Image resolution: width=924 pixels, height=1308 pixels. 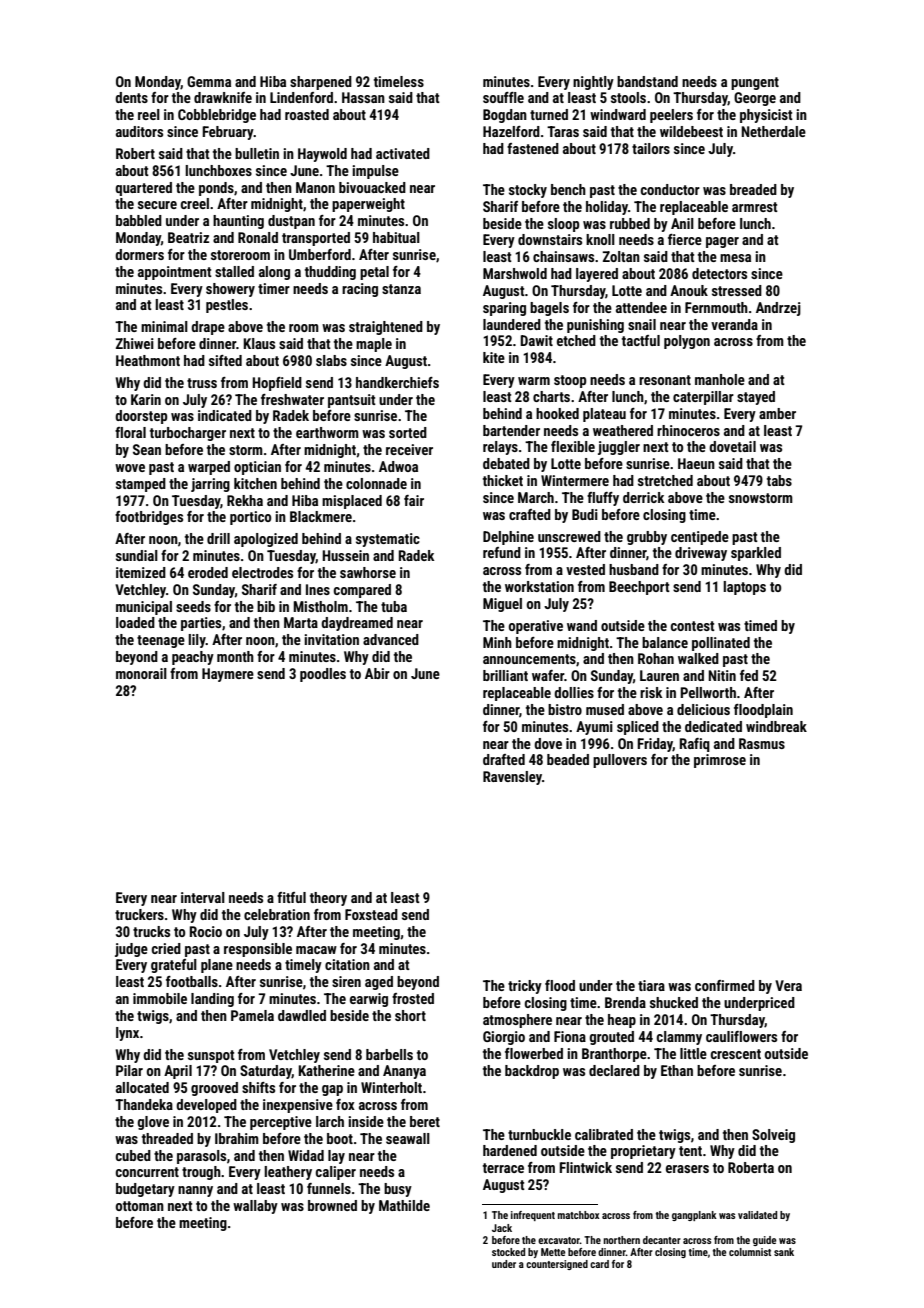 What do you see at coordinates (139, 131) in the image?
I see `auditors` at bounding box center [139, 131].
